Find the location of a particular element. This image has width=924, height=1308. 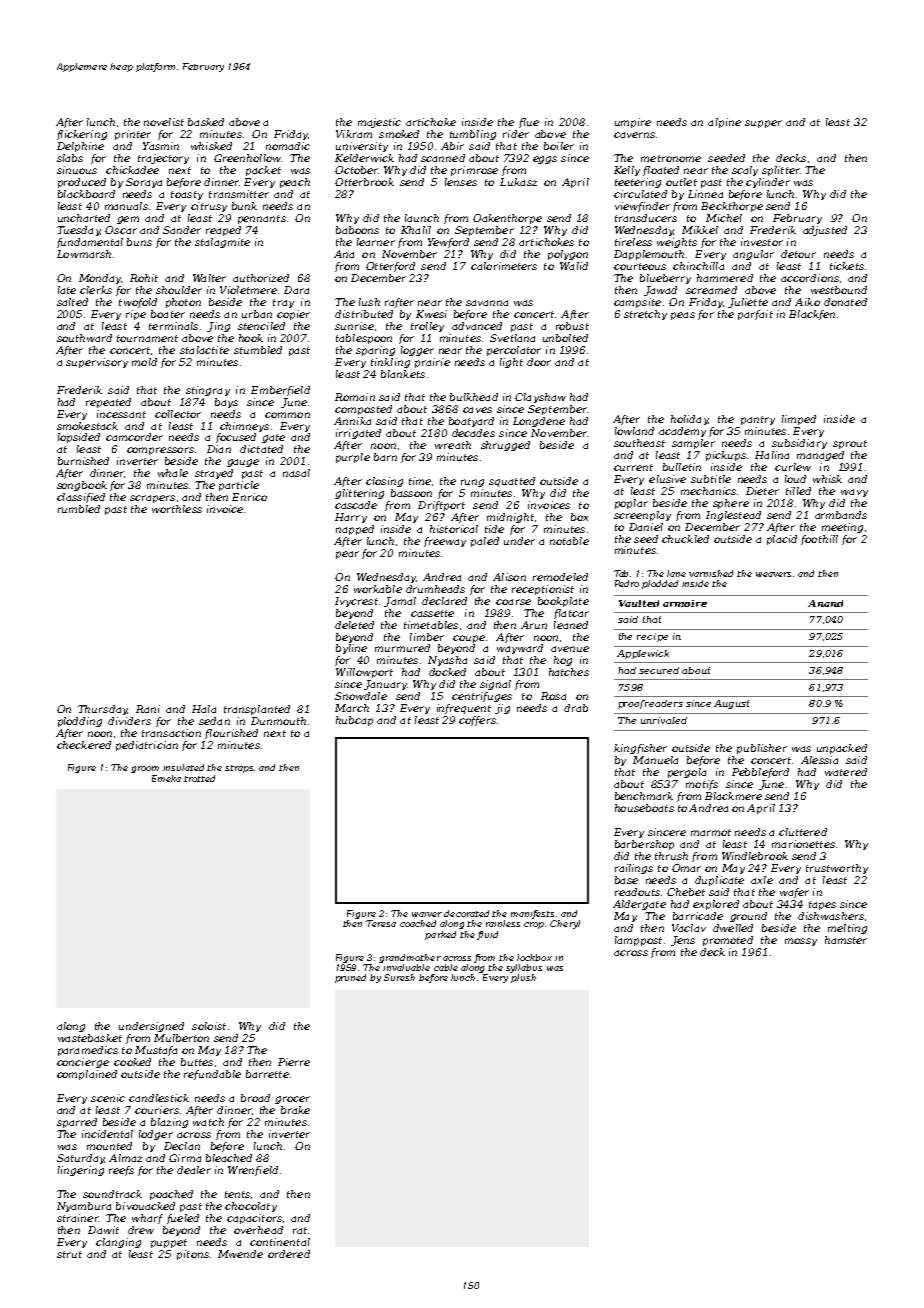

brake is located at coordinates (295, 1110).
